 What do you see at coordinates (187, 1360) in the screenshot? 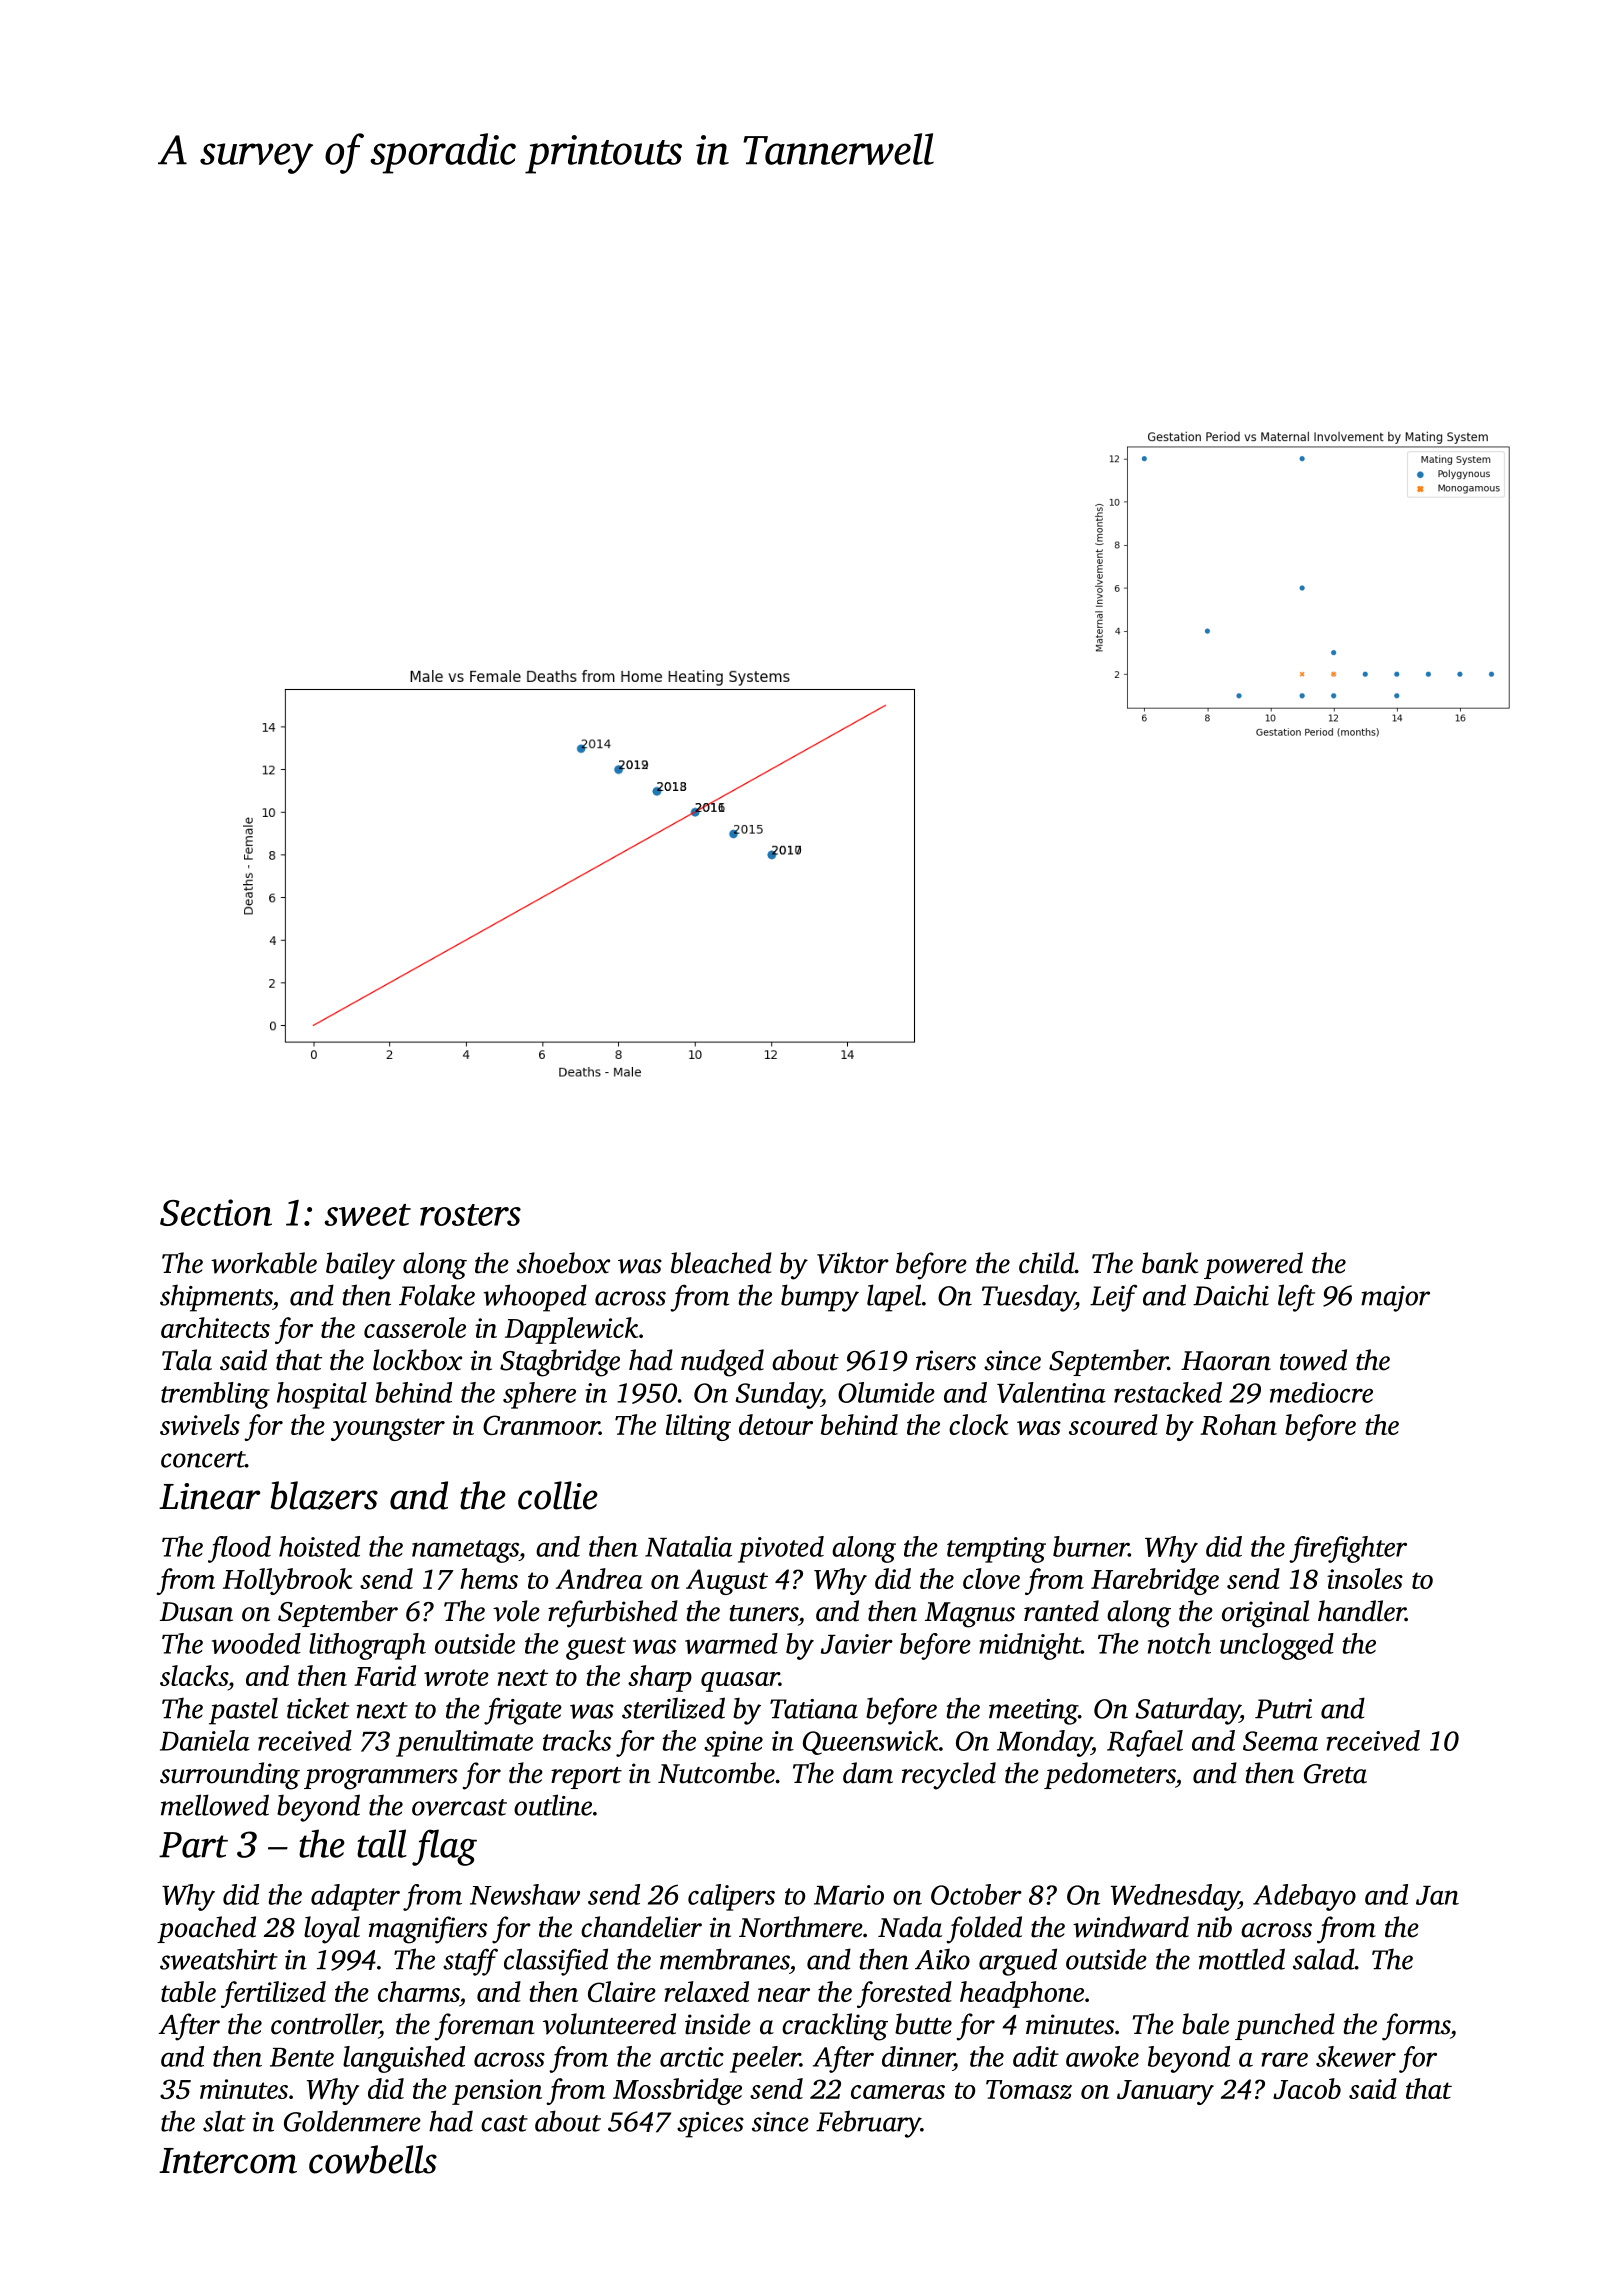
I see `Tala` at bounding box center [187, 1360].
